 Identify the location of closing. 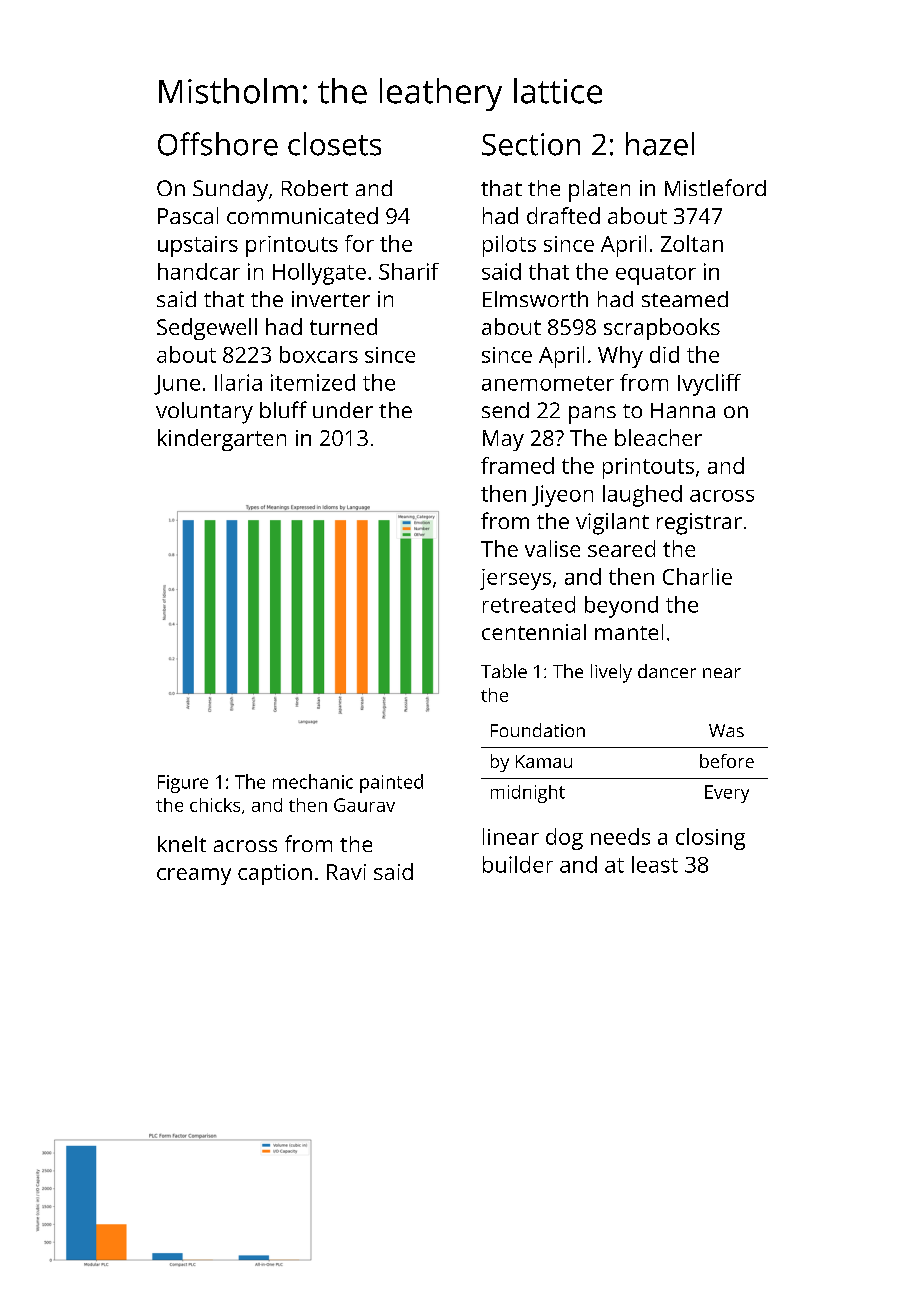
(710, 839).
